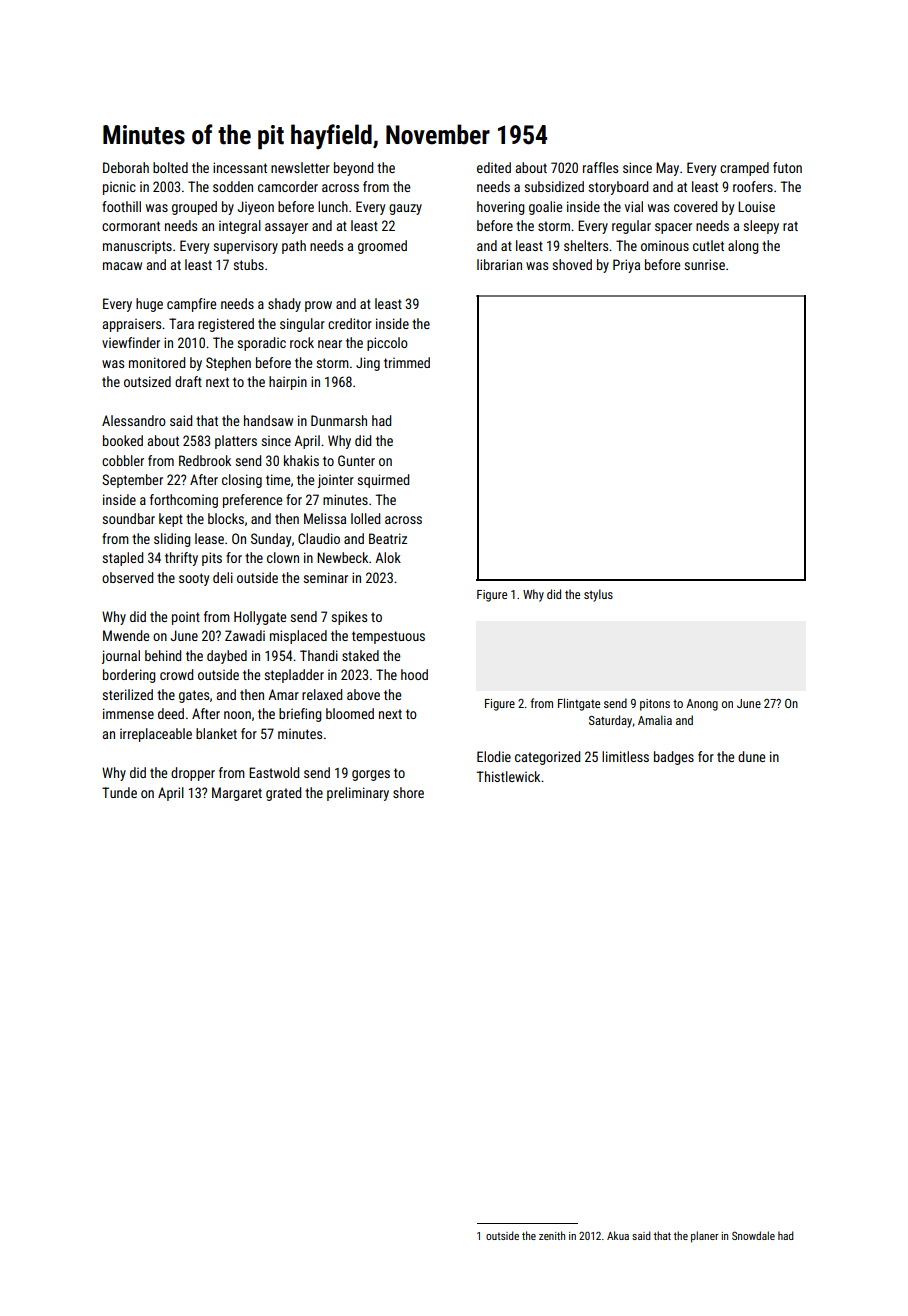  I want to click on Beatriz, so click(388, 538).
